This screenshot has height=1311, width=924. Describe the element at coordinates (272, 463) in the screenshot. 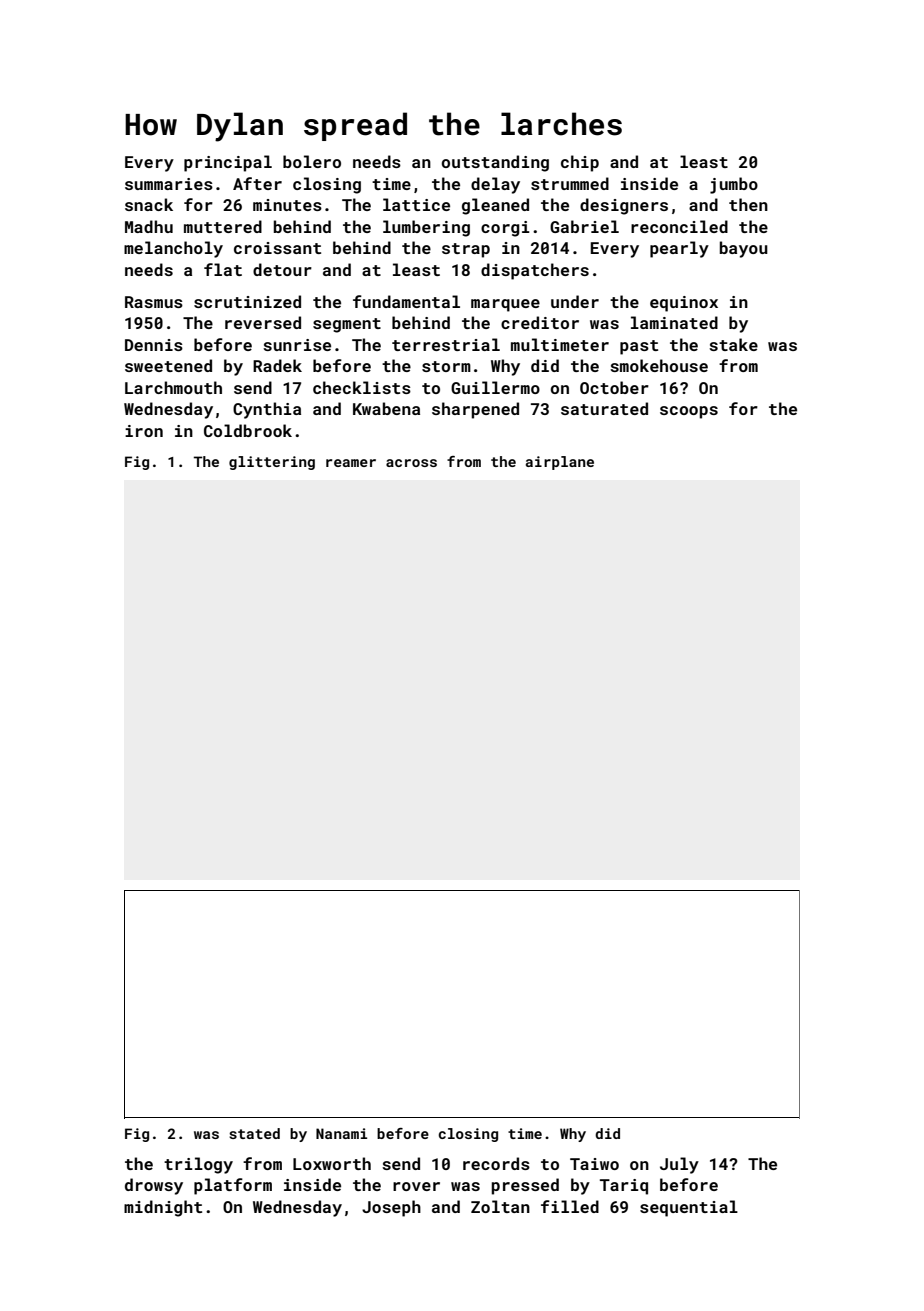

I see `glittering` at that location.
